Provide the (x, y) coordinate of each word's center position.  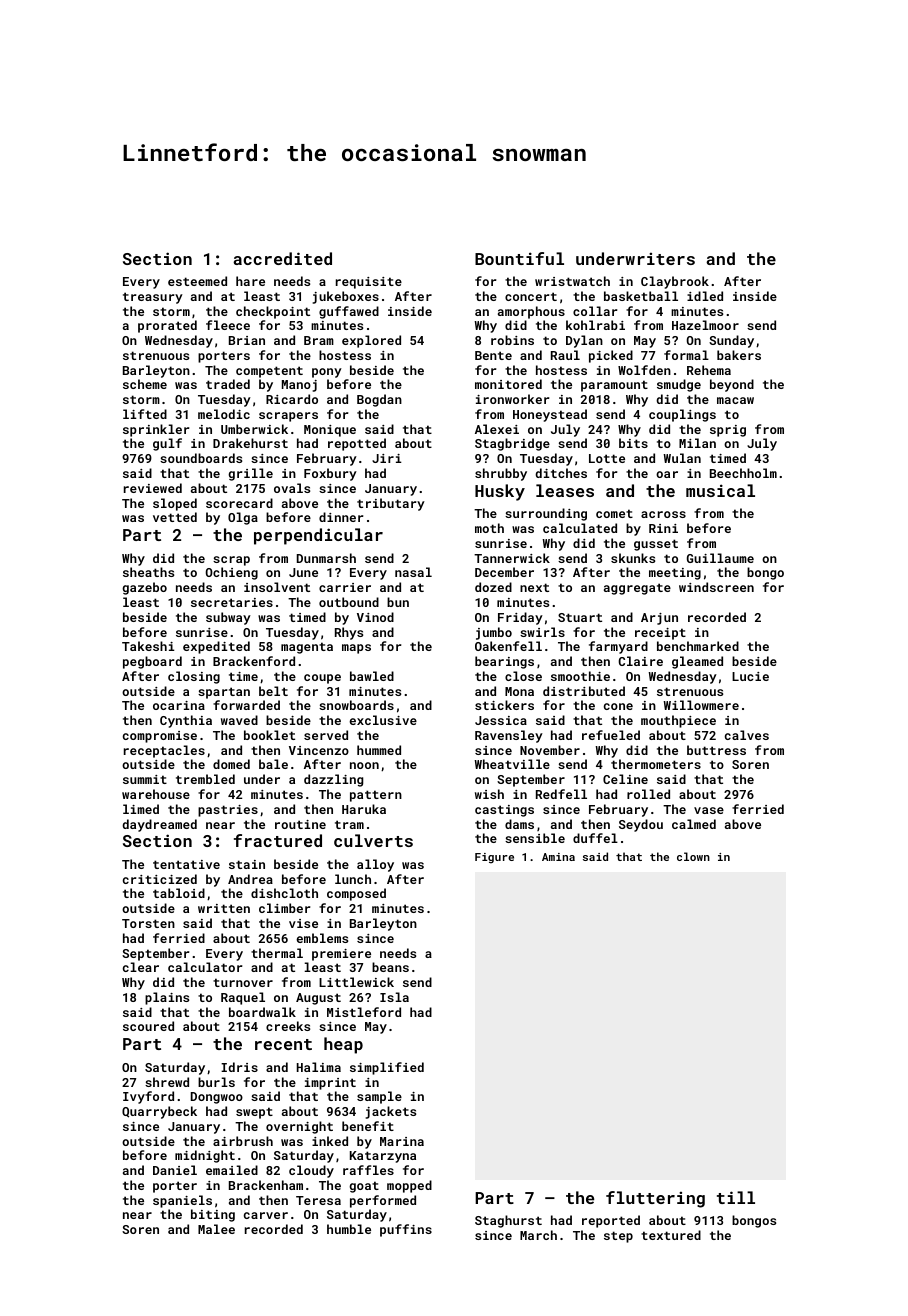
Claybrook (675, 282)
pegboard (152, 662)
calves (747, 735)
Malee (216, 1229)
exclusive (383, 720)
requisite (369, 283)
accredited (282, 258)
